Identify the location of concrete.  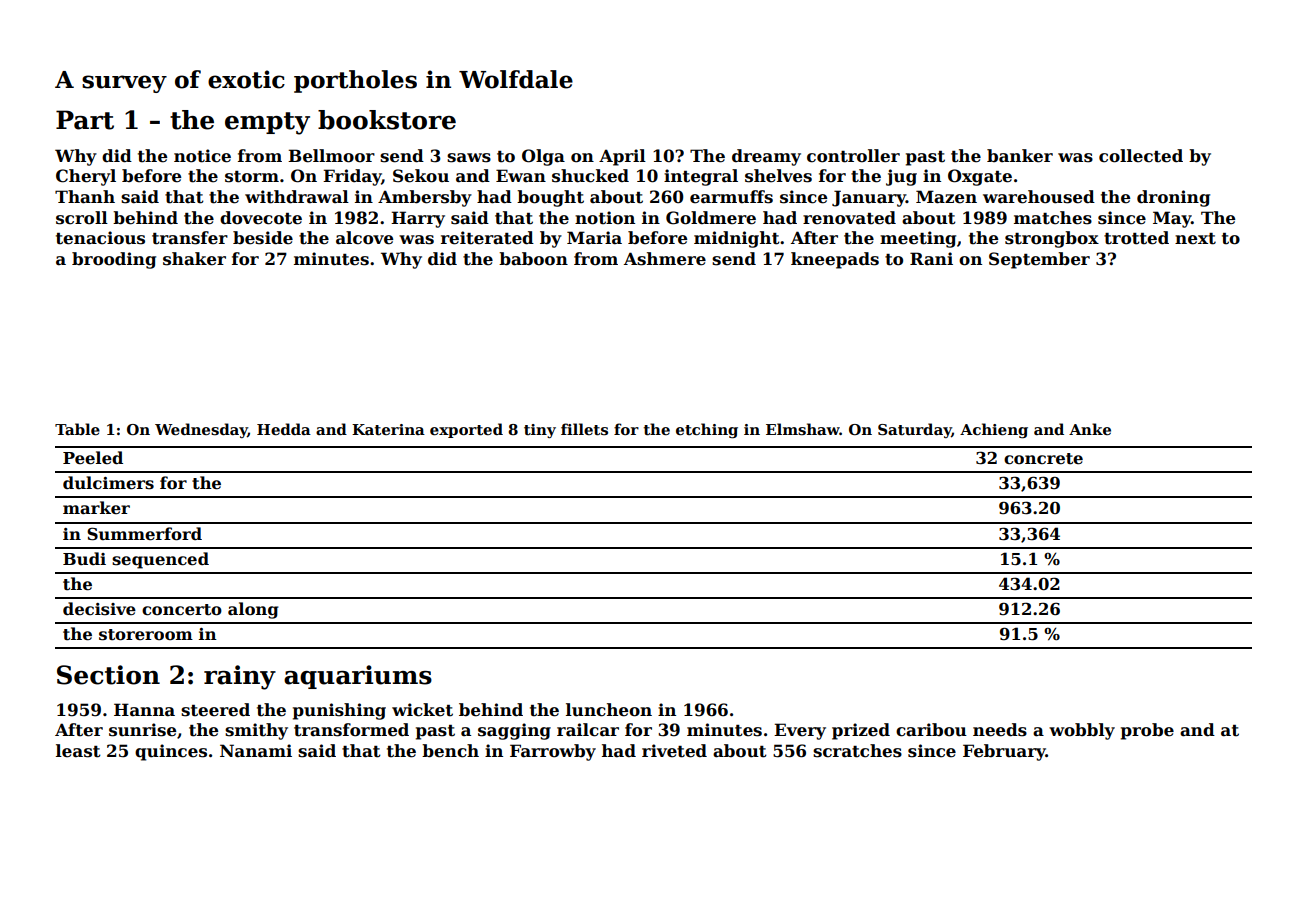
(1043, 459).
